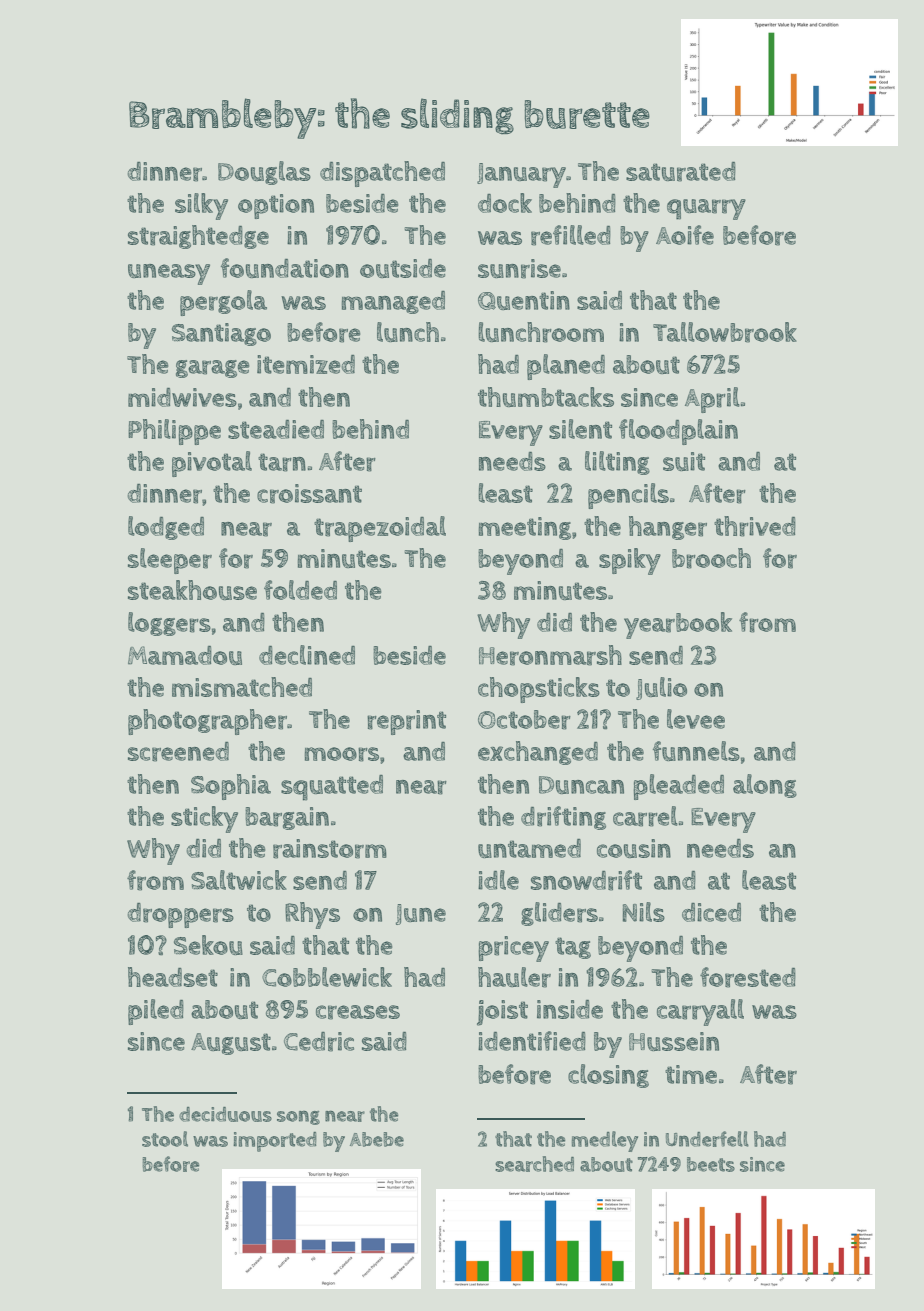  What do you see at coordinates (546, 397) in the screenshot?
I see `thumbtacks` at bounding box center [546, 397].
